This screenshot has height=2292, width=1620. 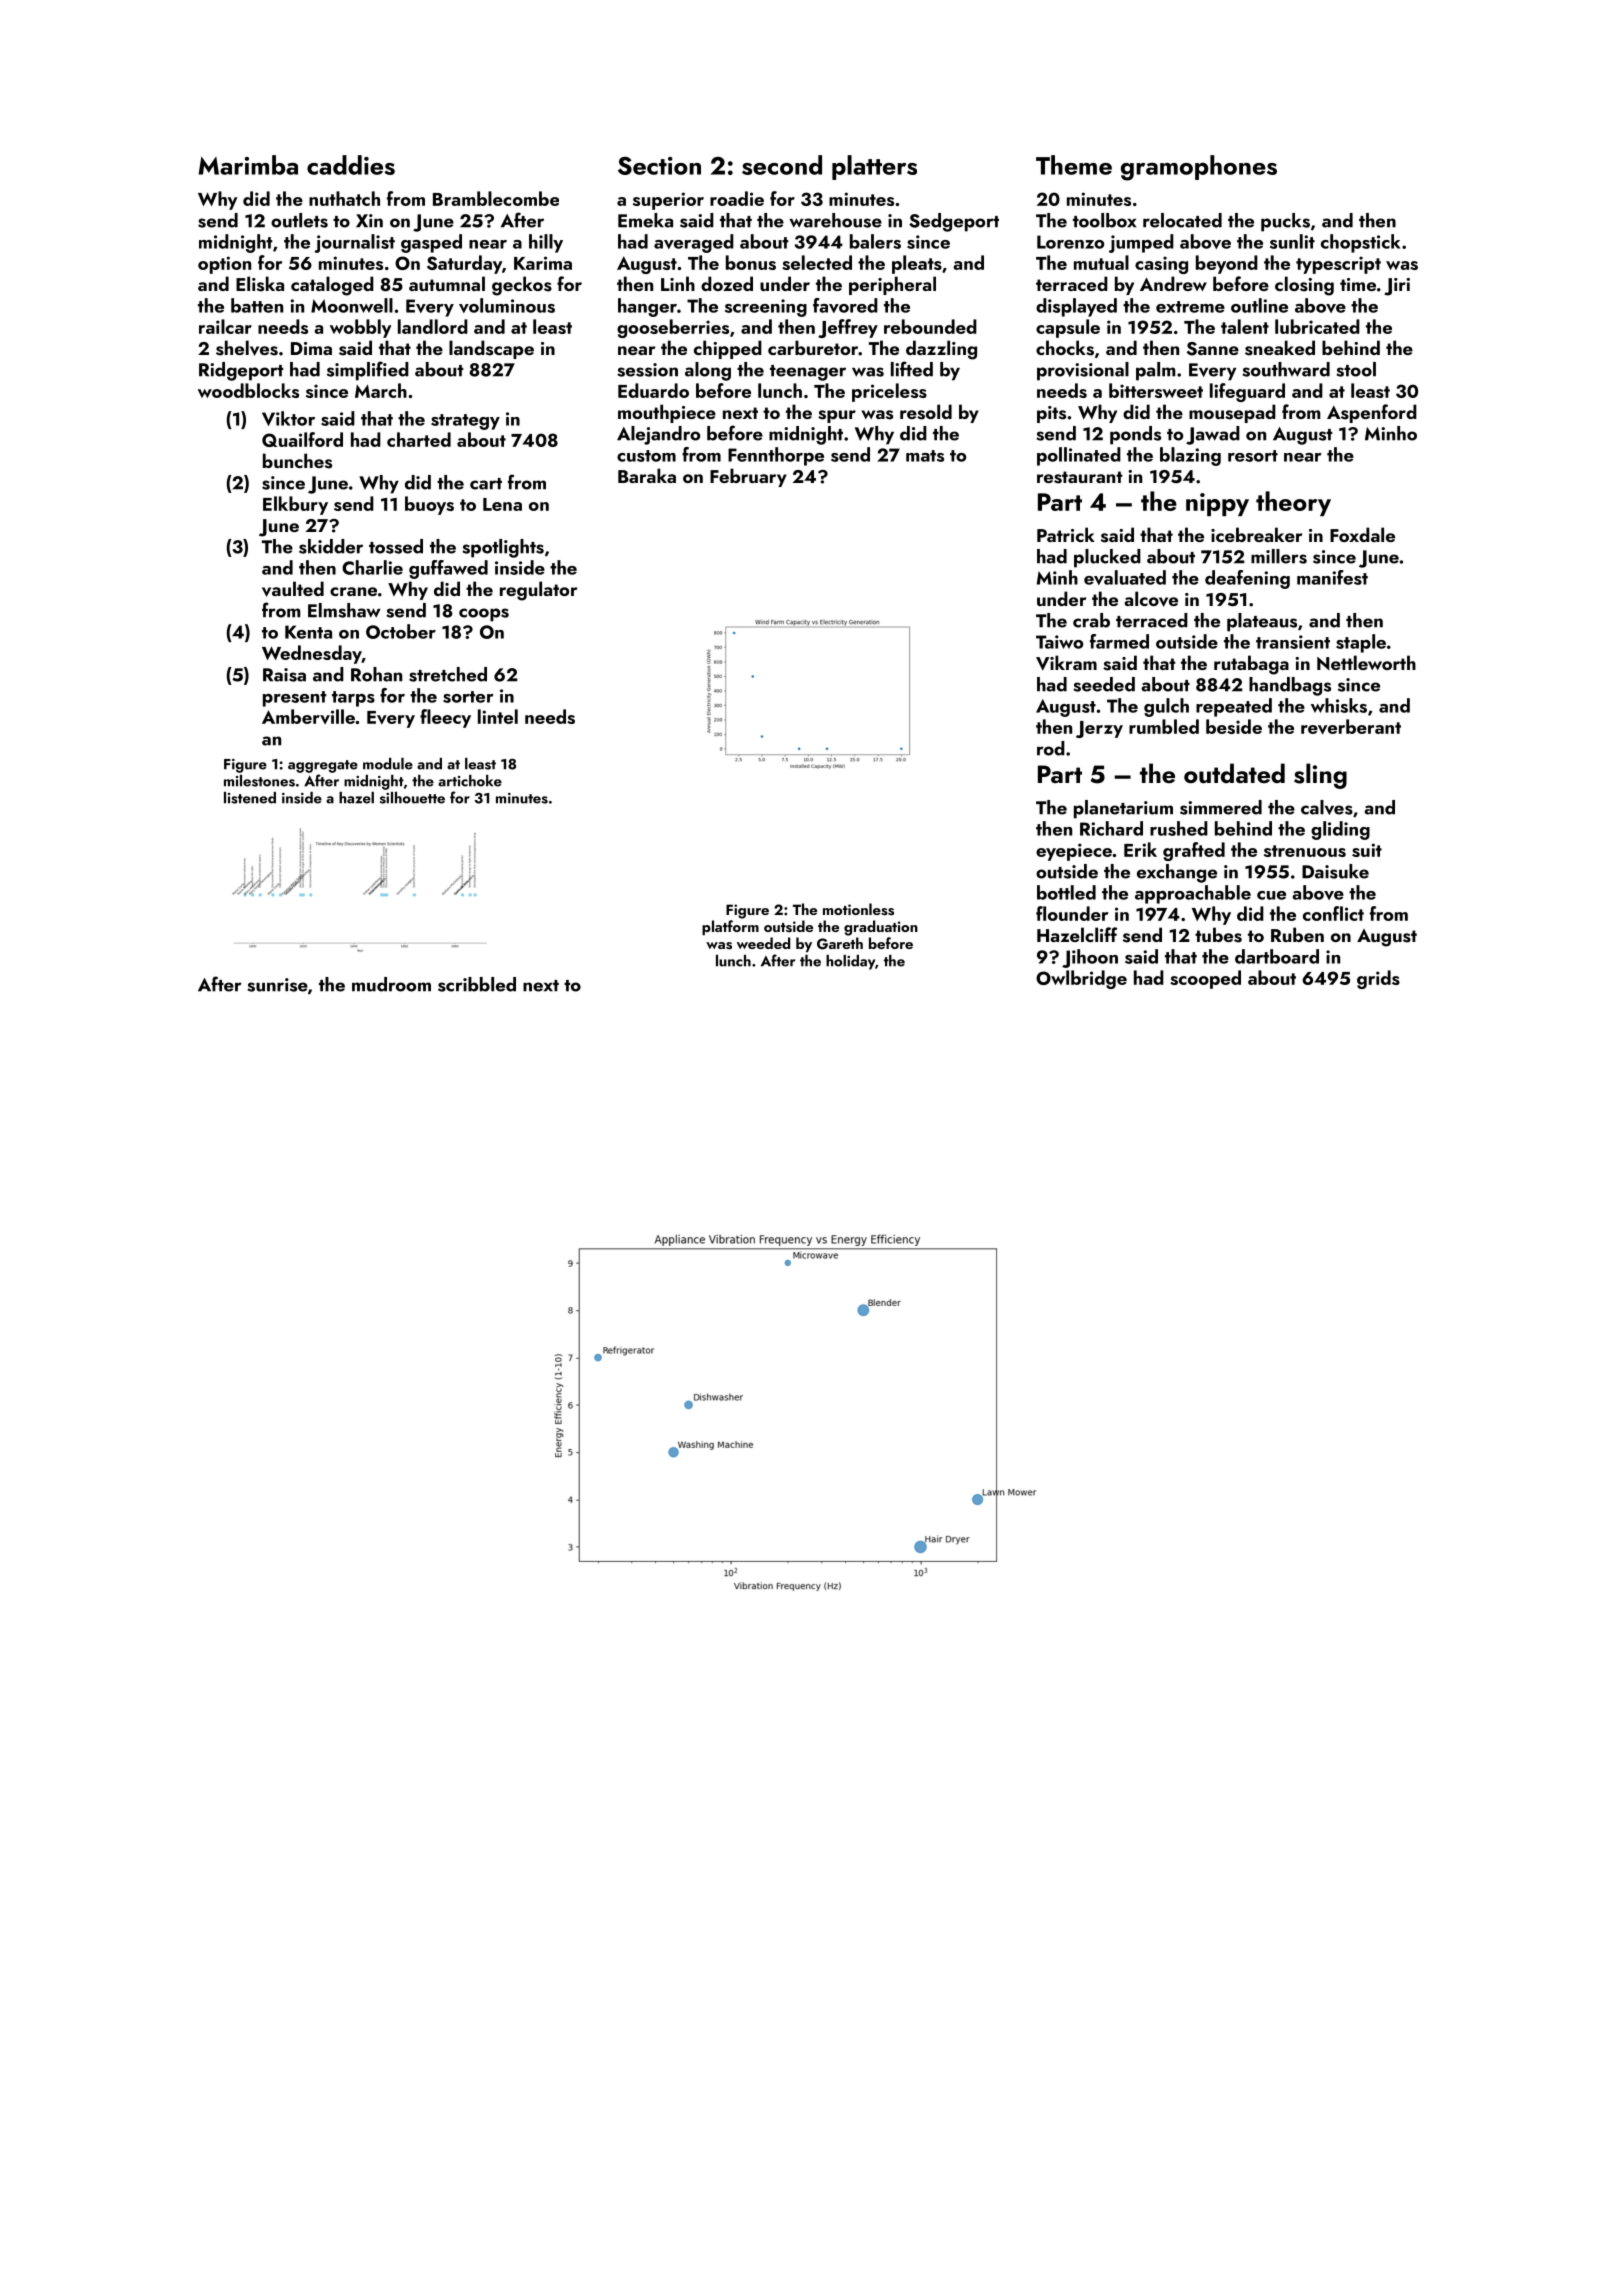 I want to click on Theme, so click(x=1074, y=165).
